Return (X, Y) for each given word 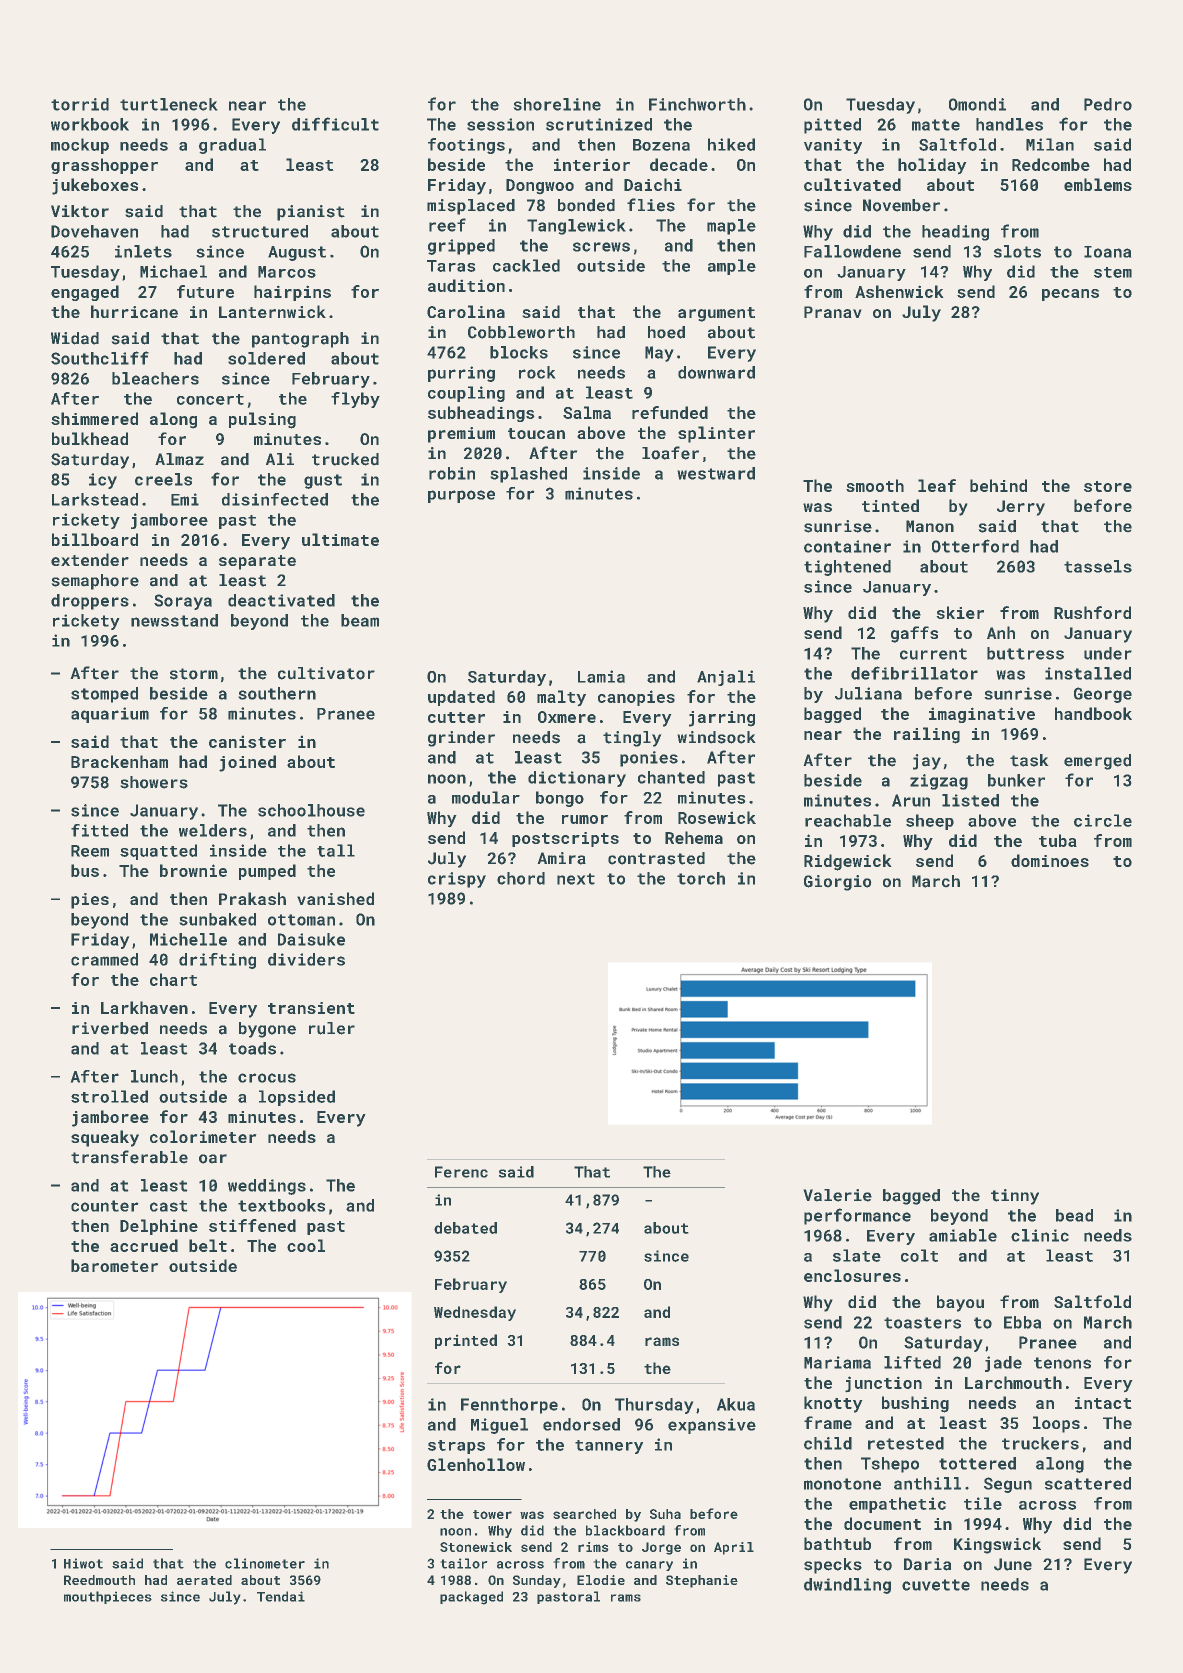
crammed (104, 959)
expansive (712, 1426)
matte (936, 125)
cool (306, 1245)
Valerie (837, 1195)
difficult (335, 124)
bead (1074, 1215)
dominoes (1050, 860)
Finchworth (697, 104)
